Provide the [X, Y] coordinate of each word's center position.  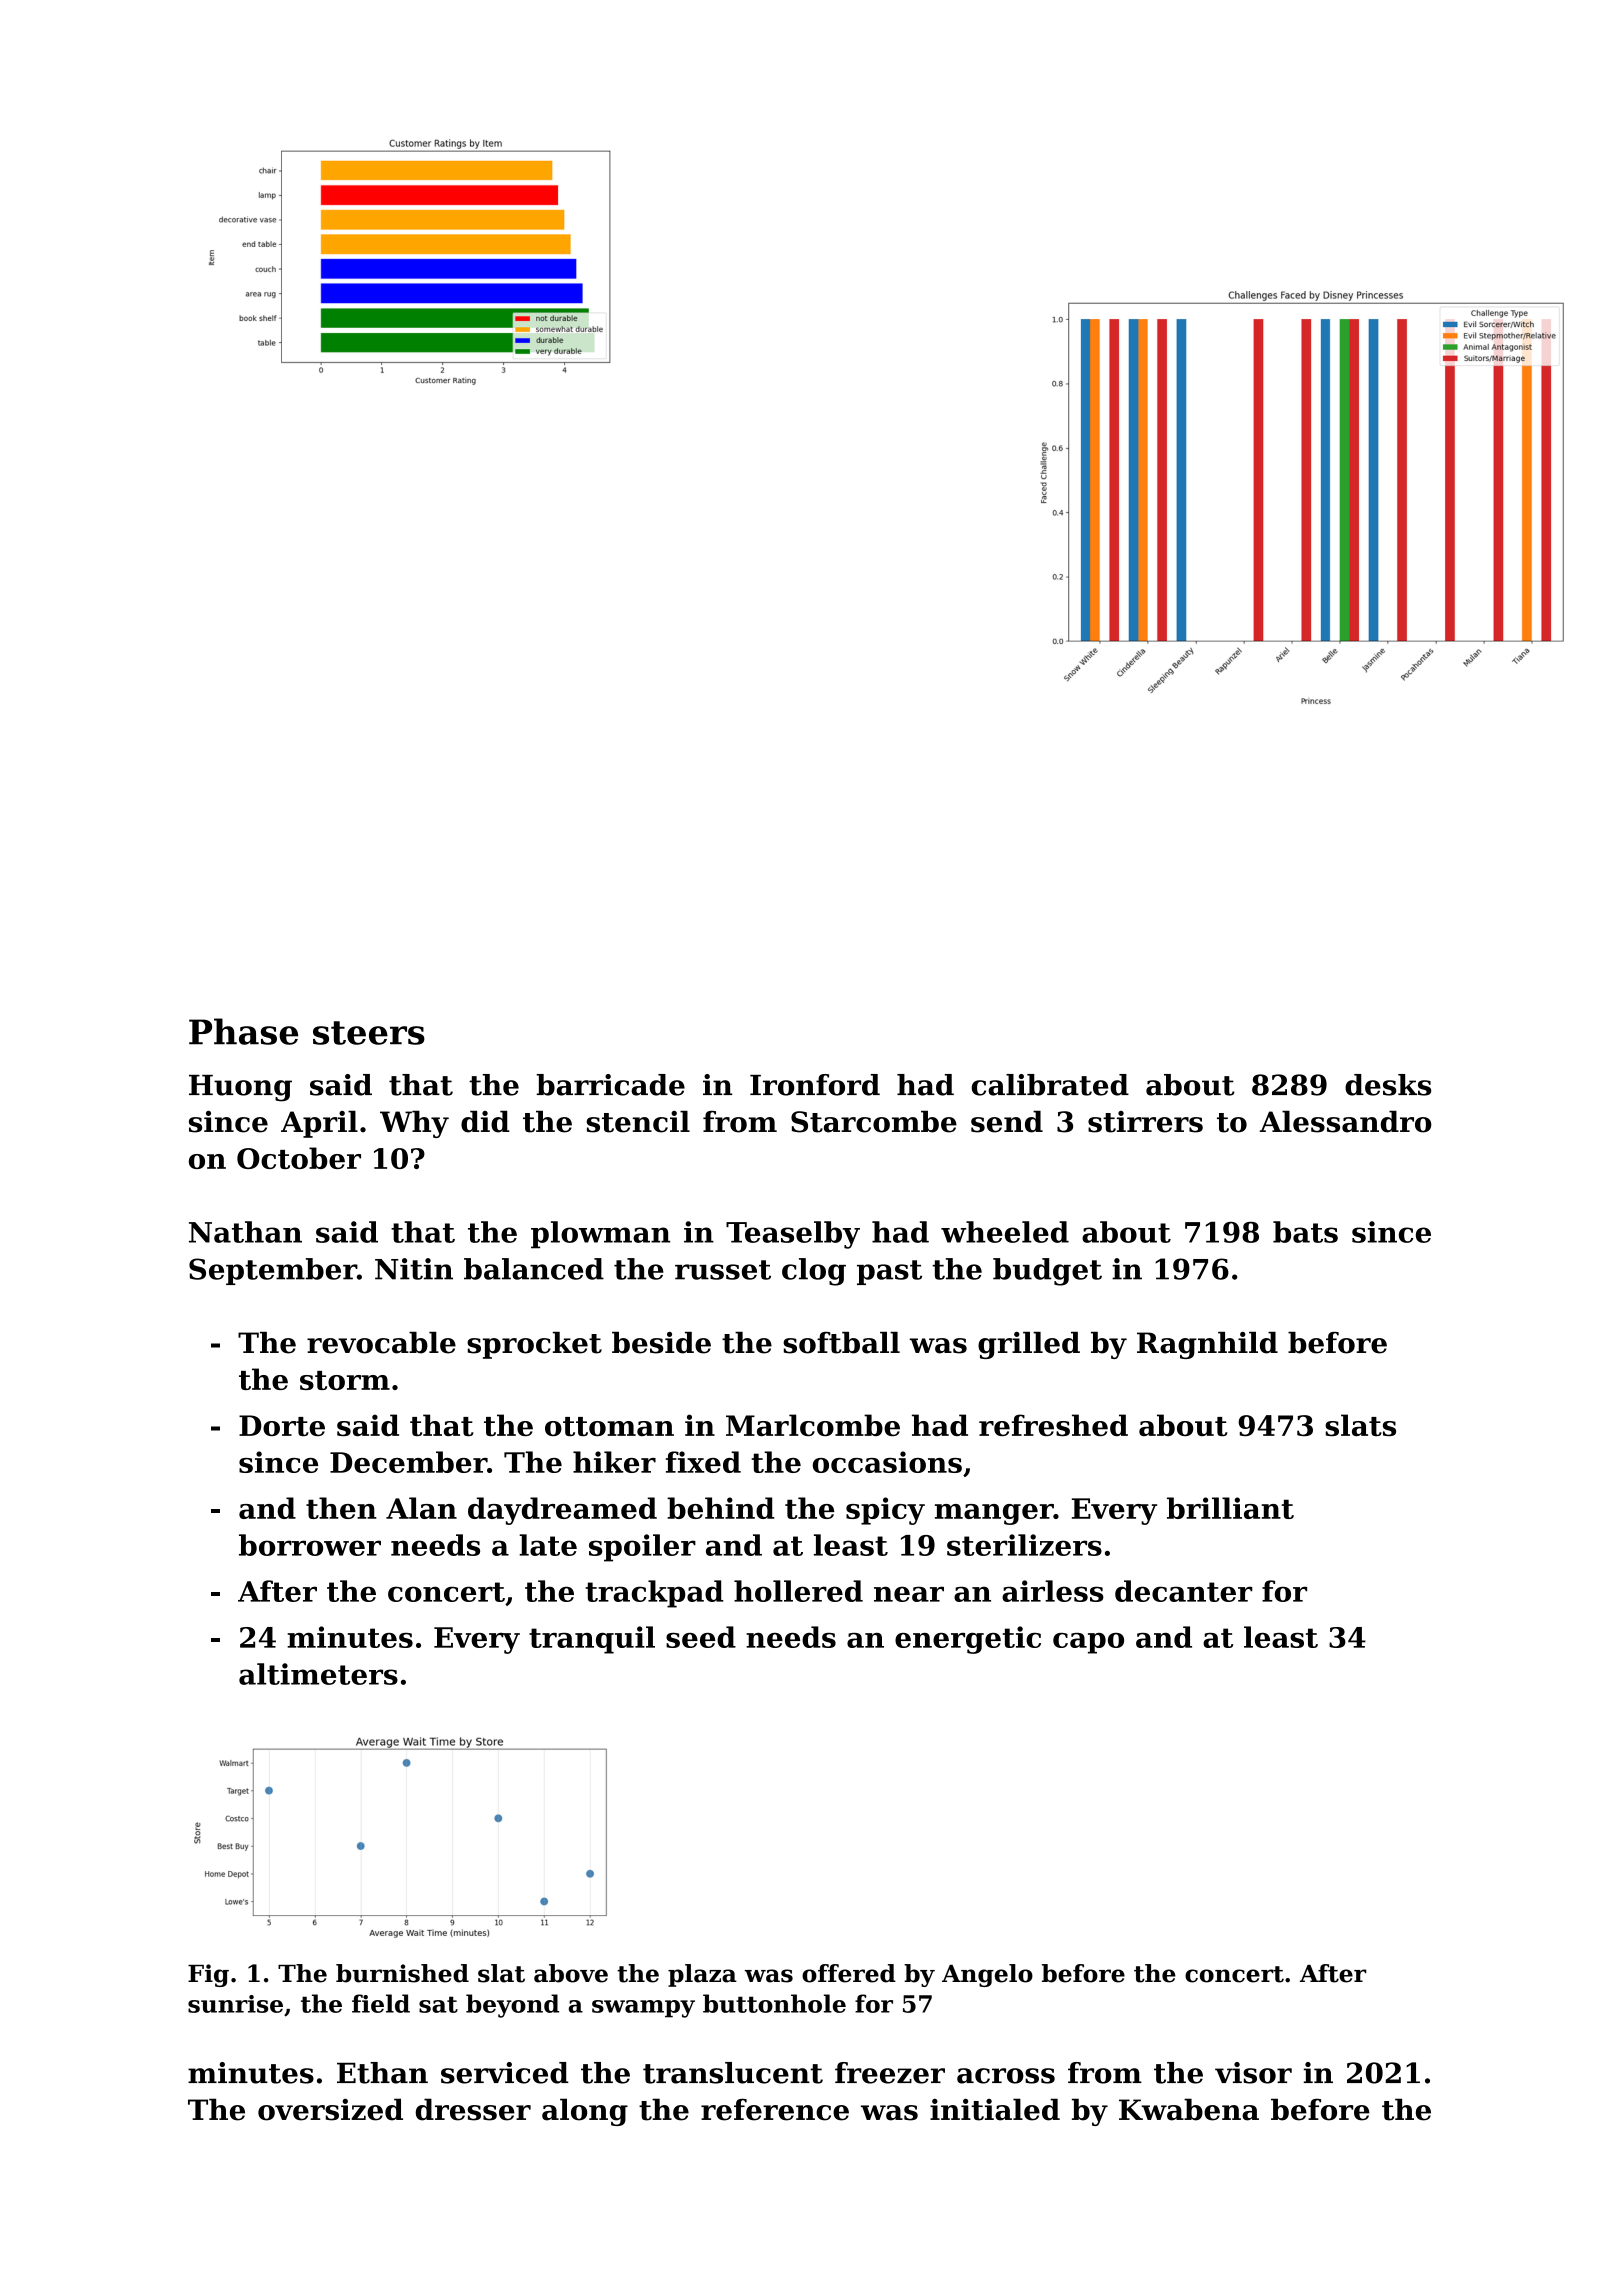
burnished [402, 1973]
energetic [968, 1640]
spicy [885, 1511]
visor [1253, 2073]
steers [369, 1033]
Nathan [245, 1232]
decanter [1183, 1591]
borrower [310, 1545]
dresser [473, 2109]
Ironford [815, 1085]
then [341, 1508]
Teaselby [793, 1235]
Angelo [987, 1975]
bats [1305, 1232]
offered [849, 1973]
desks [1388, 1085]
